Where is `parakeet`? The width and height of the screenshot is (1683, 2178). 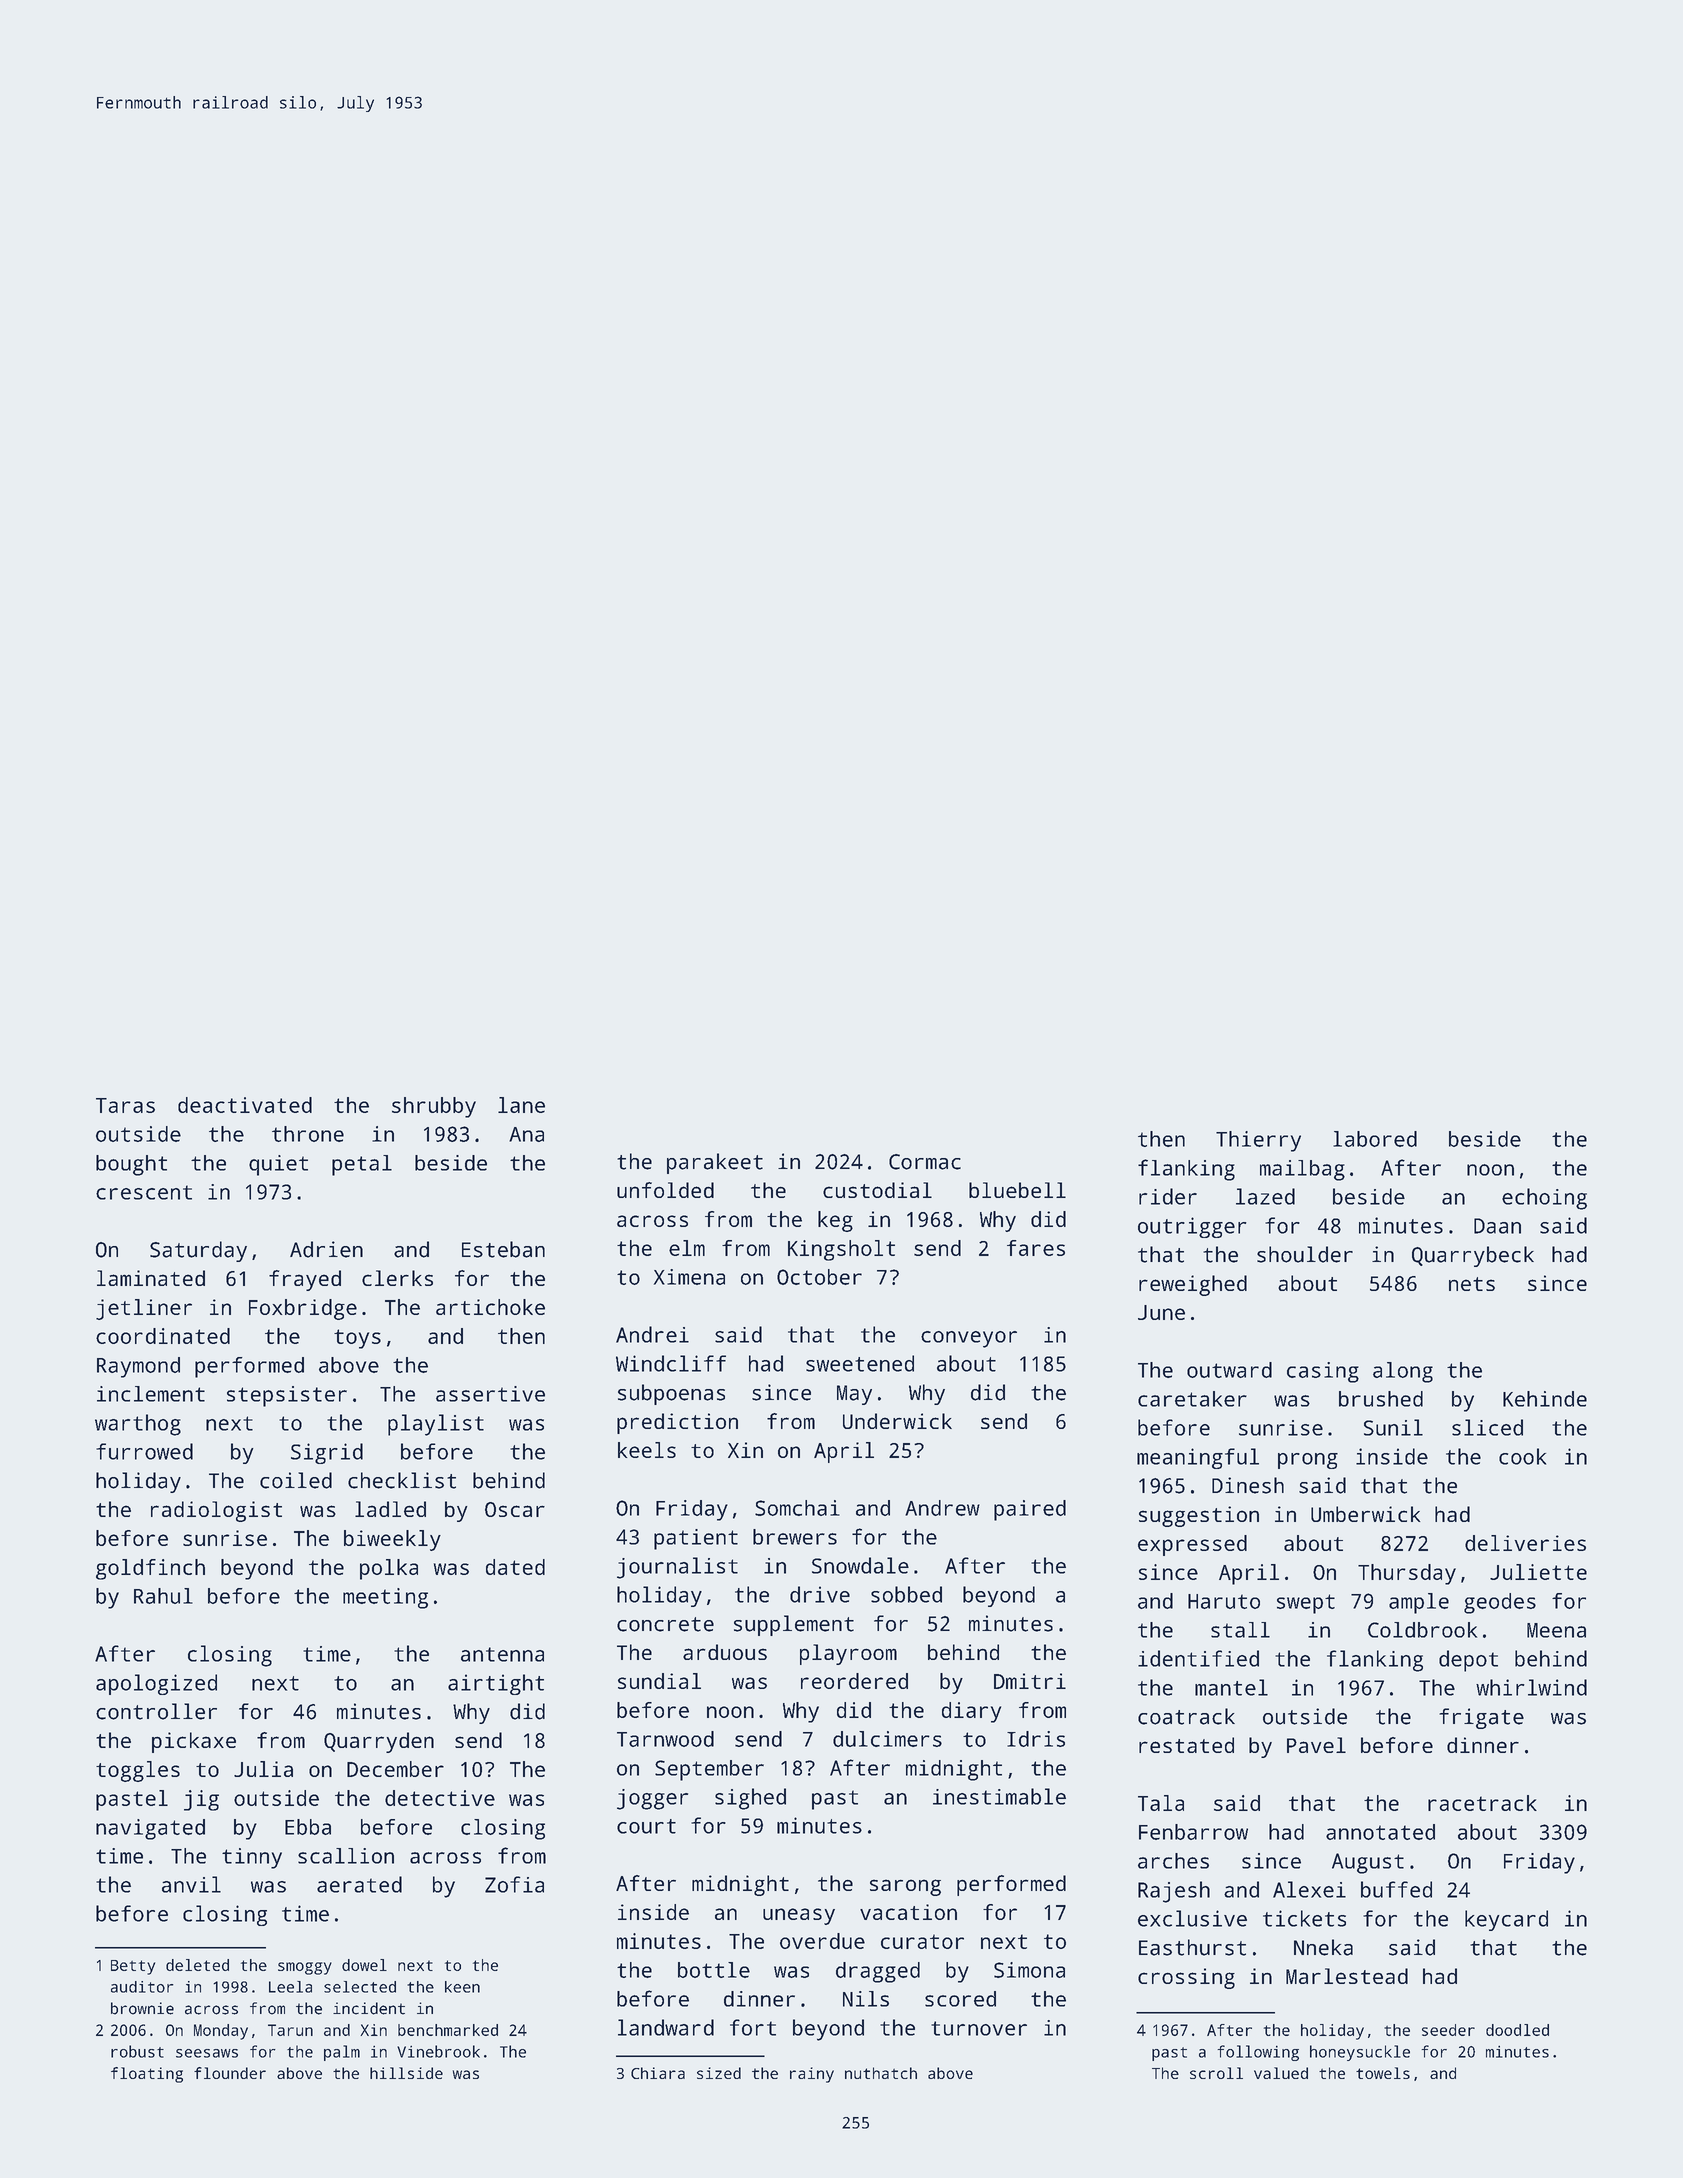 parakeet is located at coordinates (715, 1163).
